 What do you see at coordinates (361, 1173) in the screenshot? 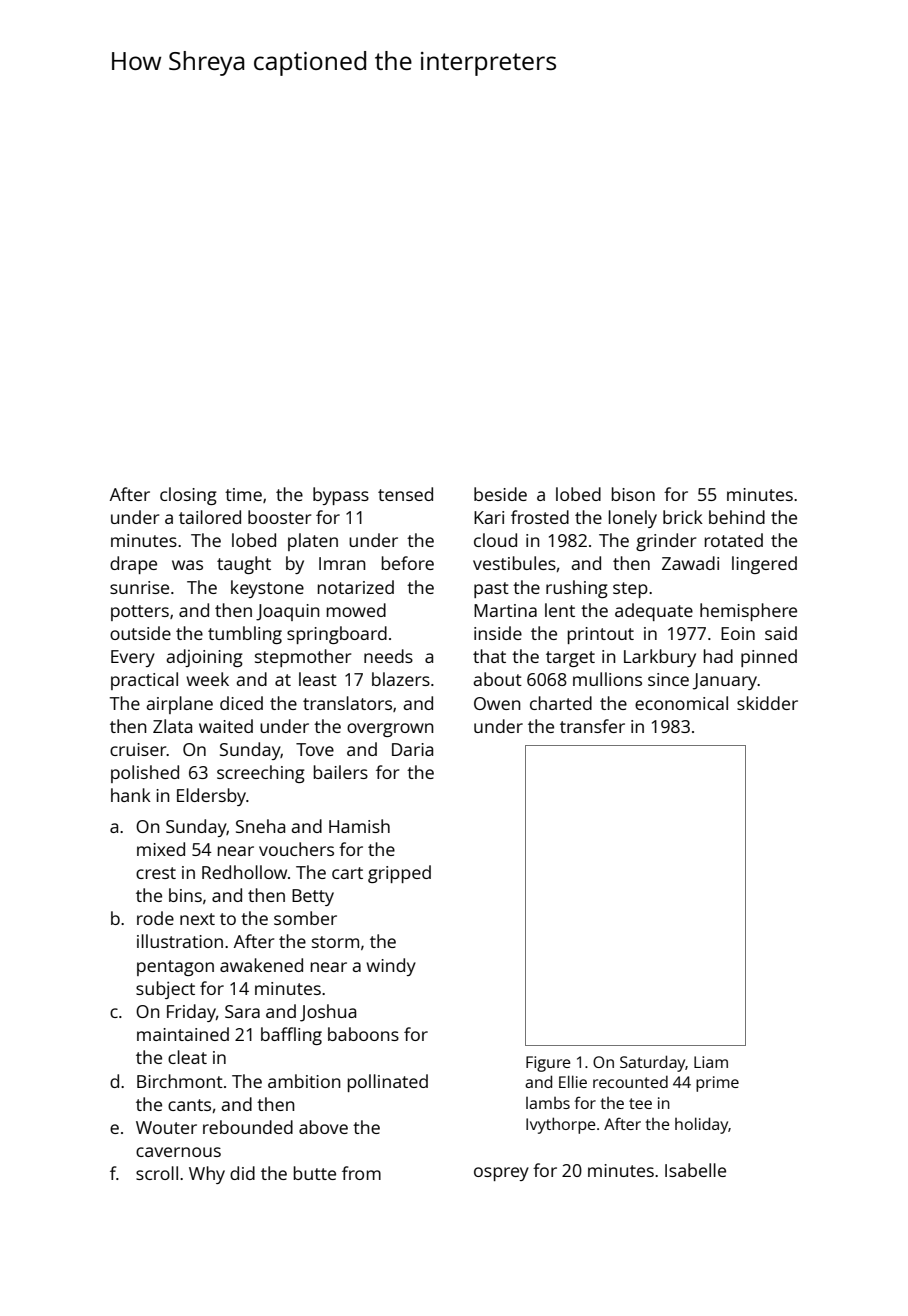
I see `from` at bounding box center [361, 1173].
